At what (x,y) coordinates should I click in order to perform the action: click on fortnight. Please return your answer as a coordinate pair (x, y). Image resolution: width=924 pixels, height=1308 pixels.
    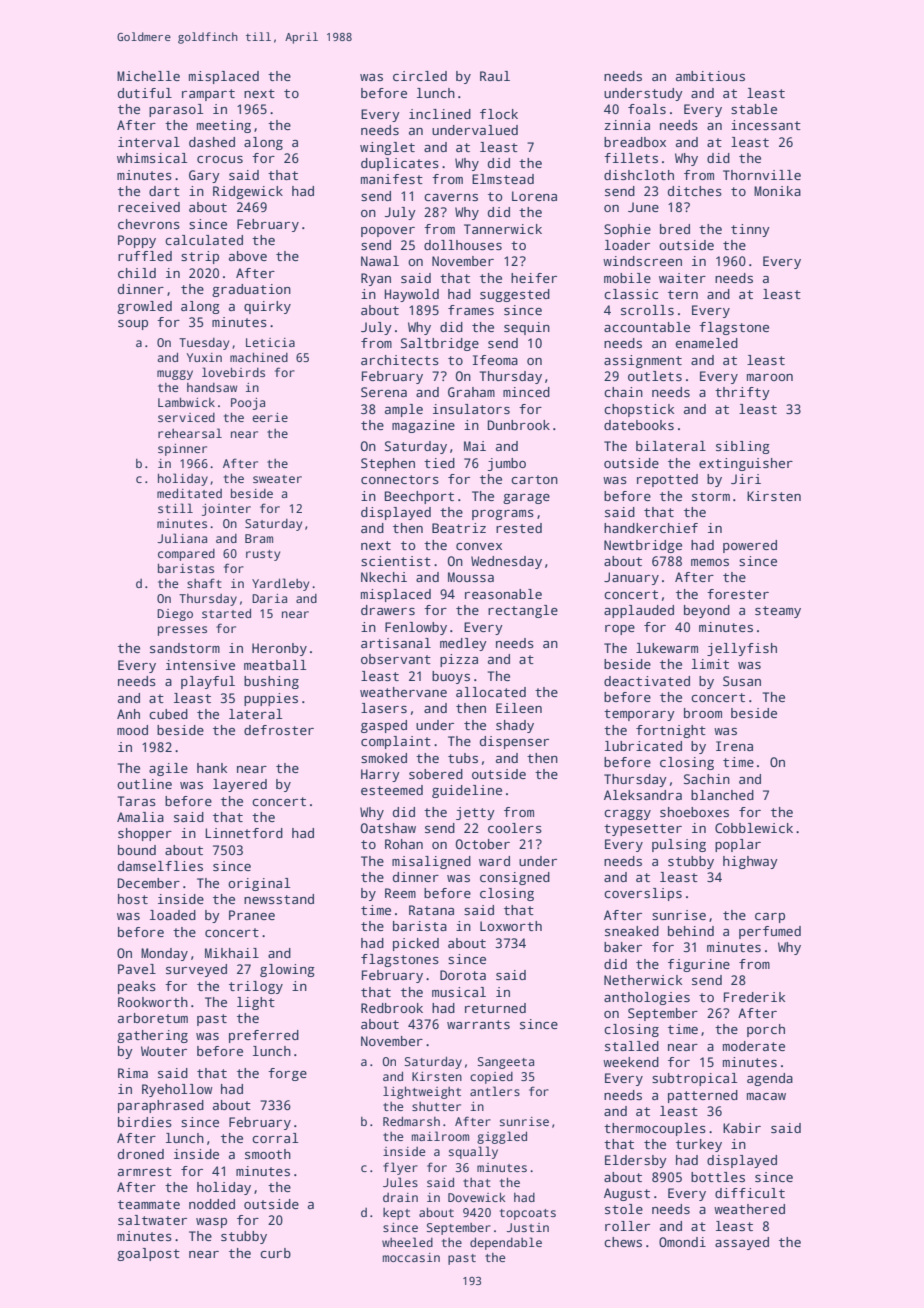
    Looking at the image, I should click on (671, 731).
